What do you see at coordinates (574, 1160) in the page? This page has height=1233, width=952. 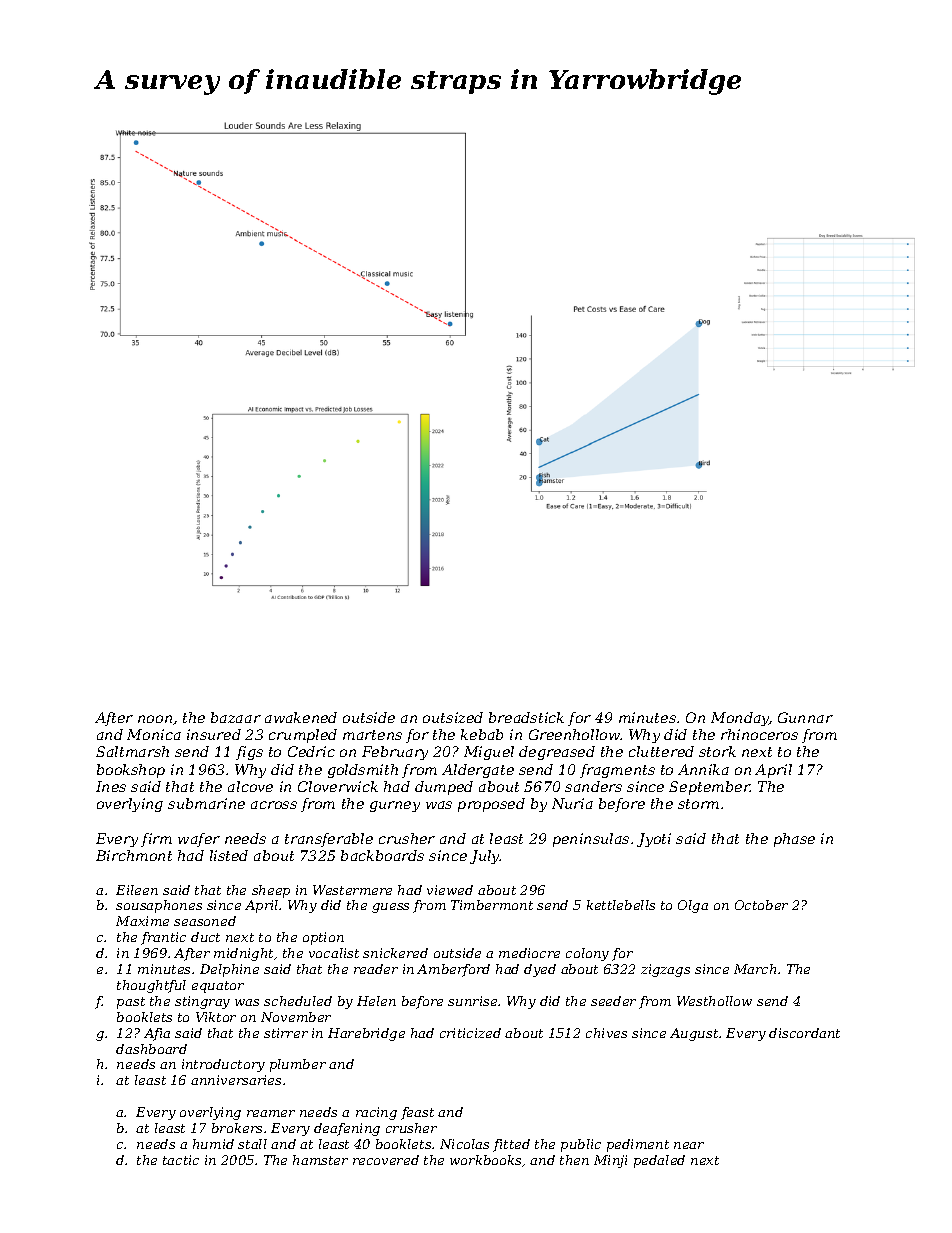 I see `then` at bounding box center [574, 1160].
